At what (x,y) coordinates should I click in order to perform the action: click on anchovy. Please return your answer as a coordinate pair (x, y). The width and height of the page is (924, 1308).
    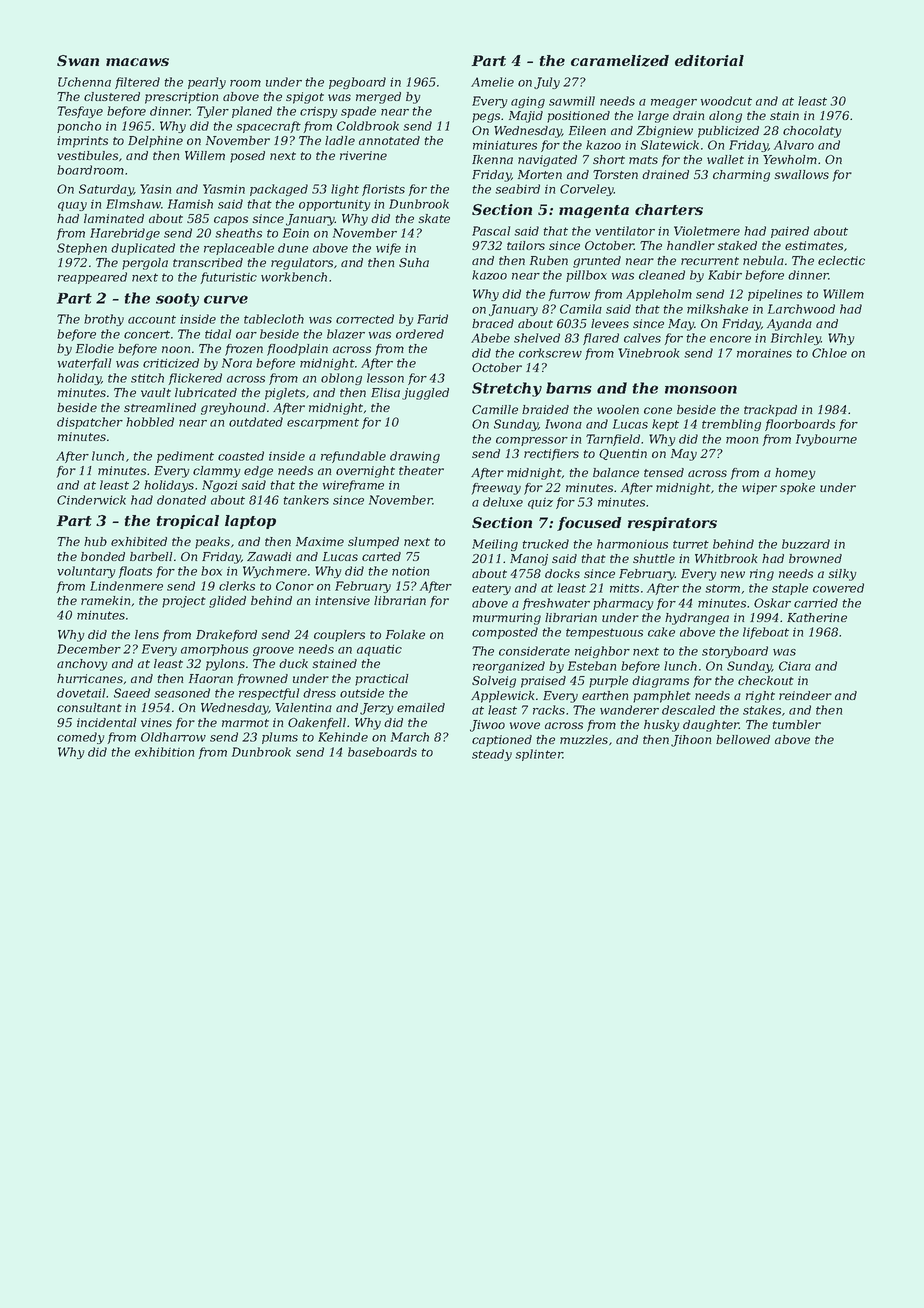
    Looking at the image, I should click on (82, 665).
